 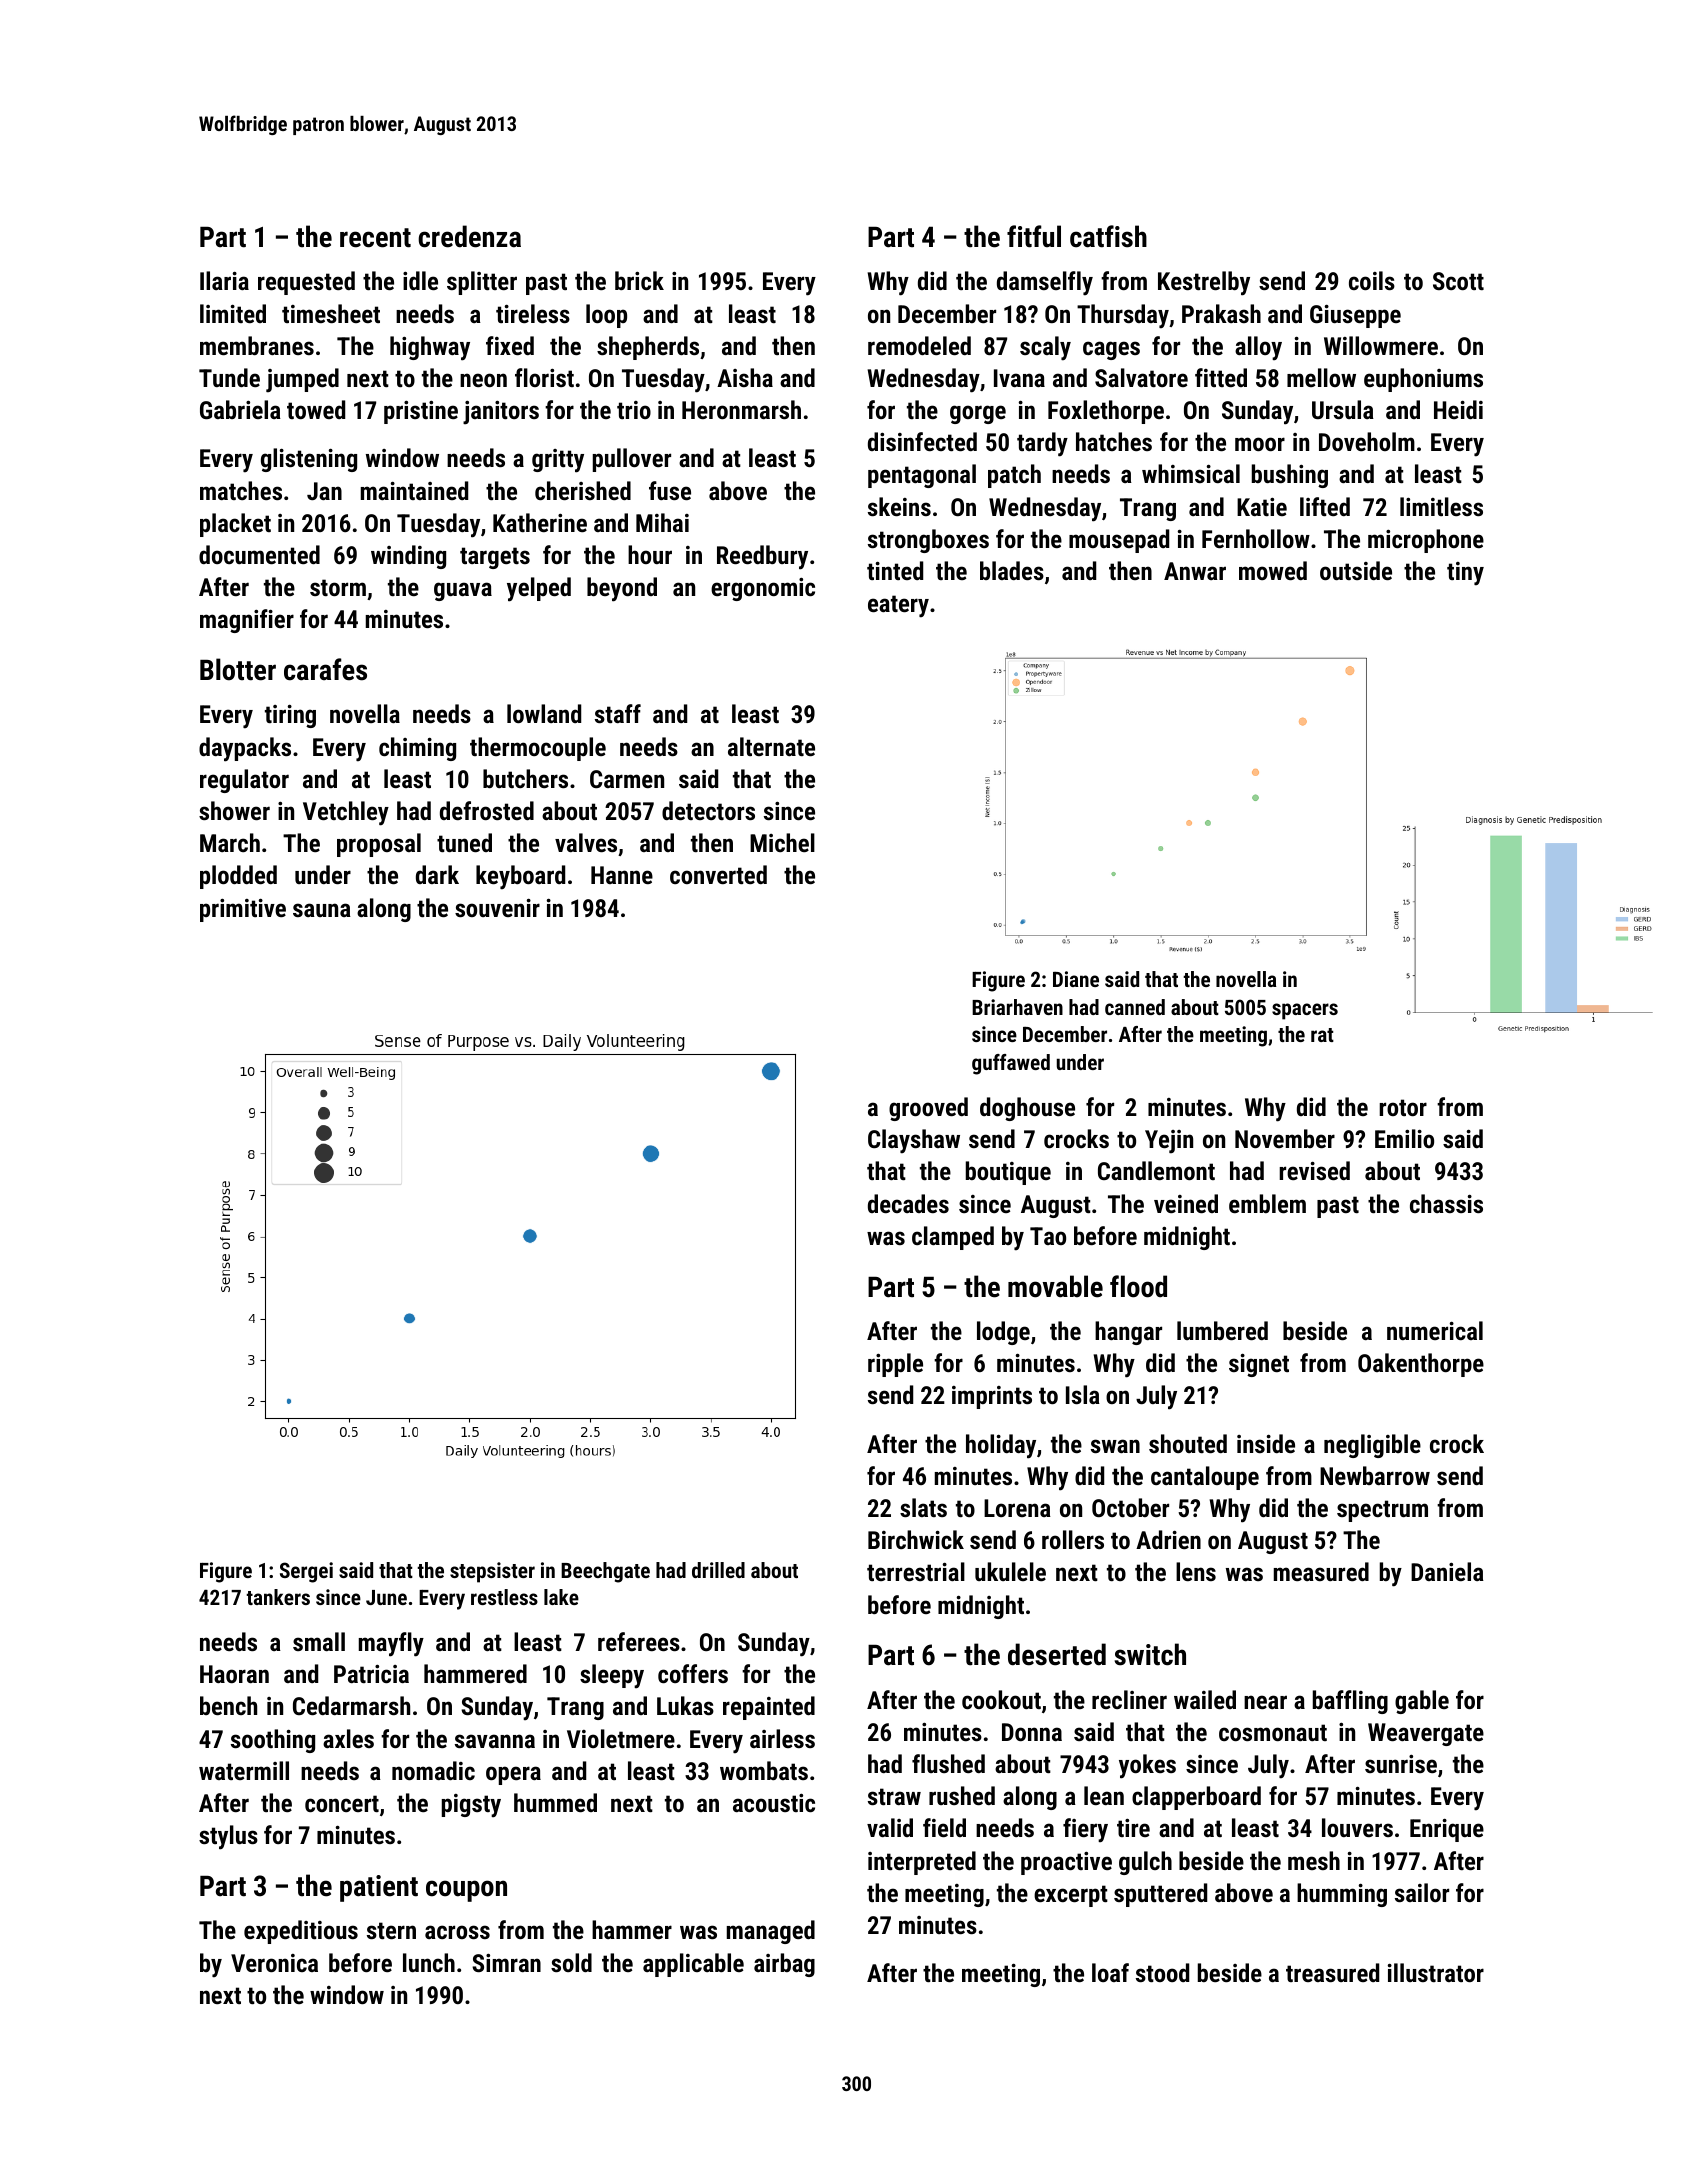 I want to click on hangar, so click(x=1128, y=1333).
